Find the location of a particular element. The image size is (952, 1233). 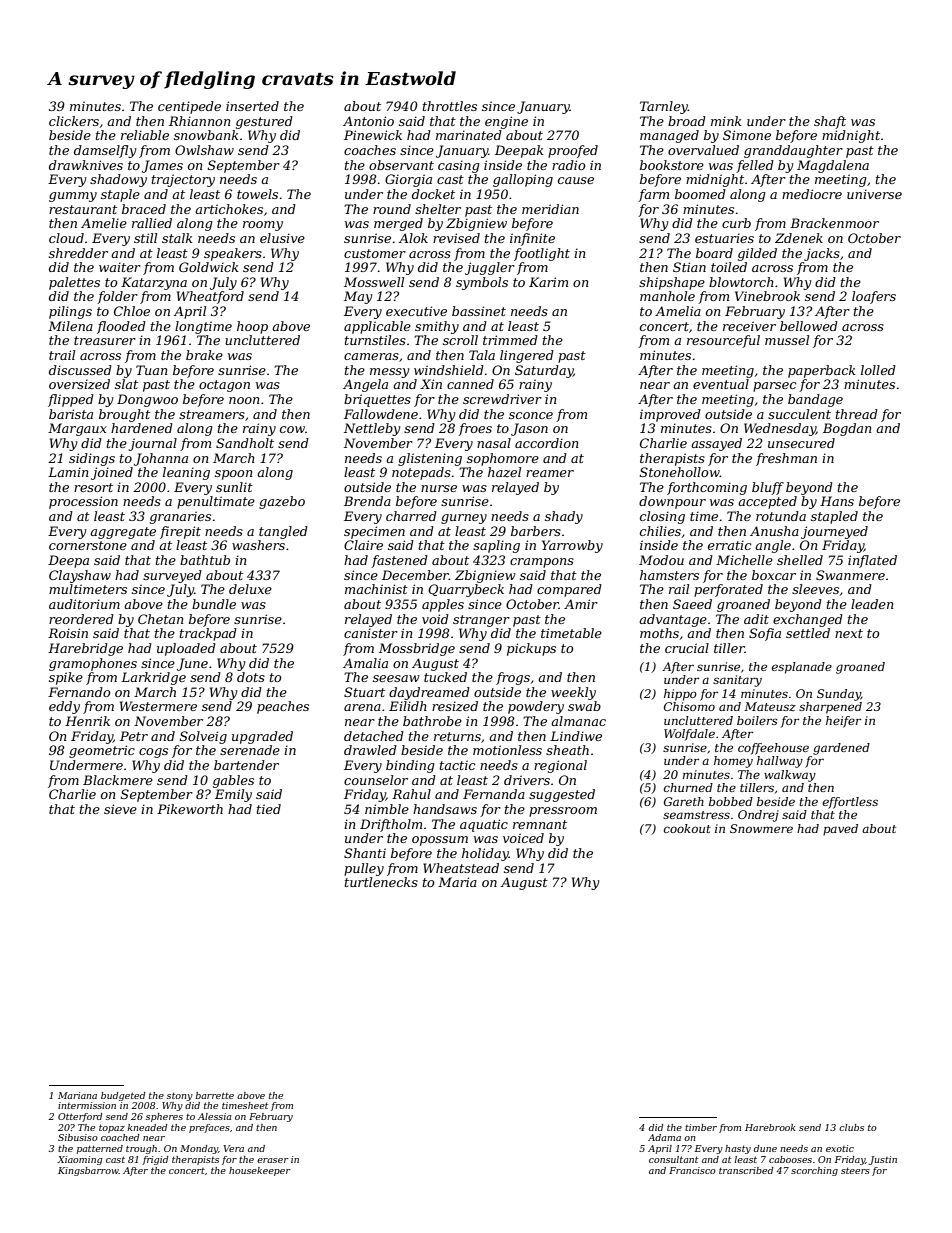

trajectory is located at coordinates (183, 180).
